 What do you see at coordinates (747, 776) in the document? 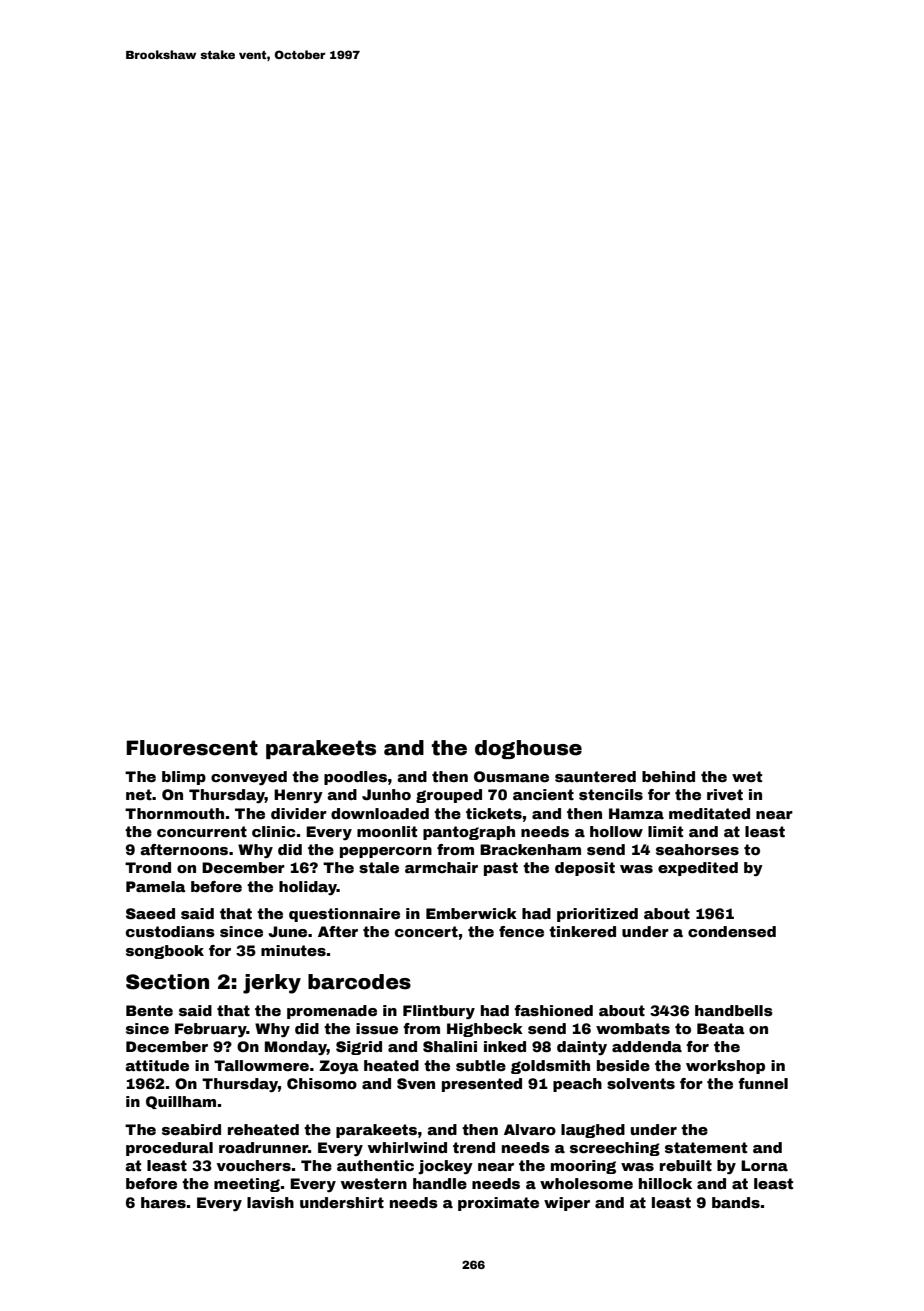
I see `wet` at bounding box center [747, 776].
